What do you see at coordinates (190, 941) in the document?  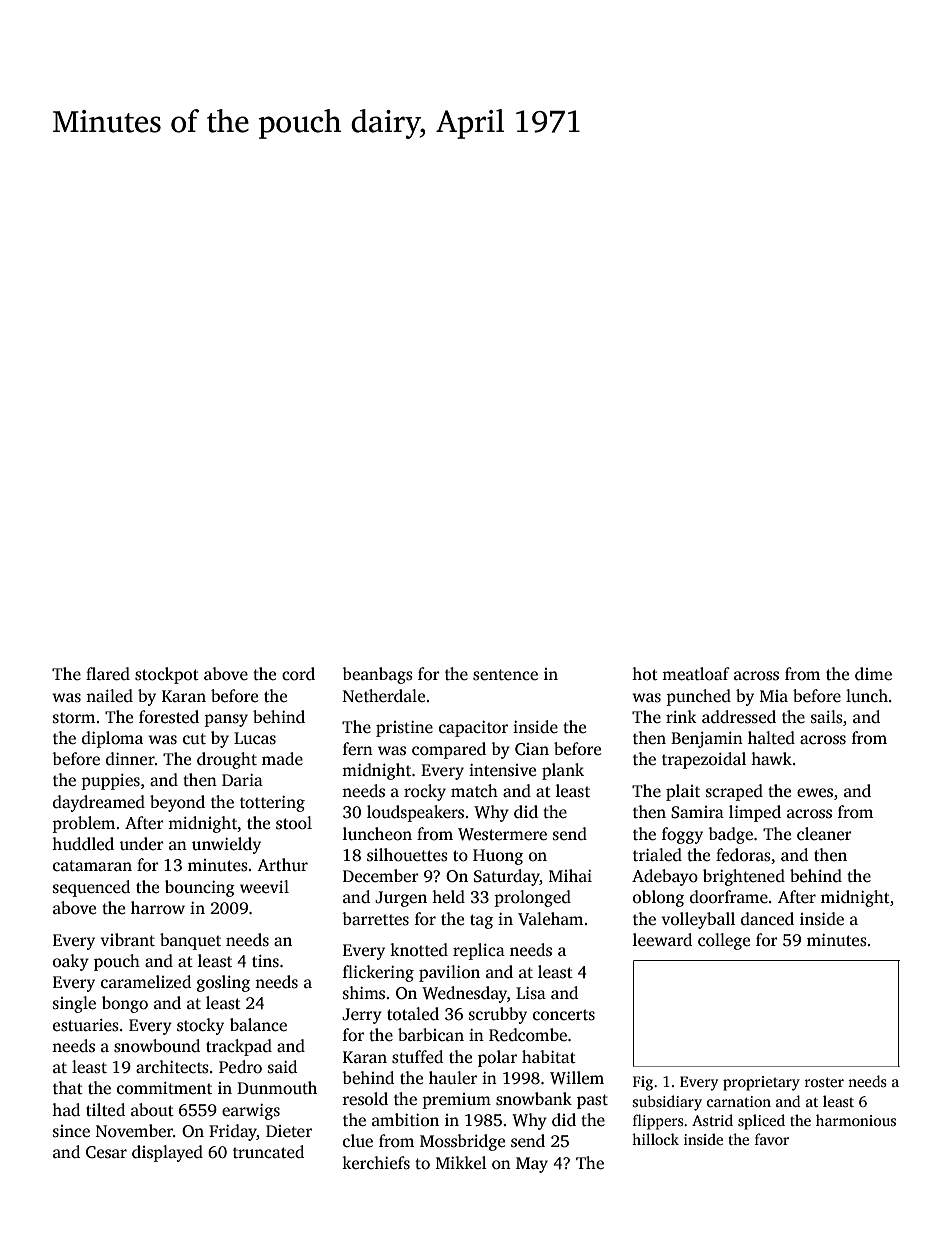 I see `banquet` at bounding box center [190, 941].
